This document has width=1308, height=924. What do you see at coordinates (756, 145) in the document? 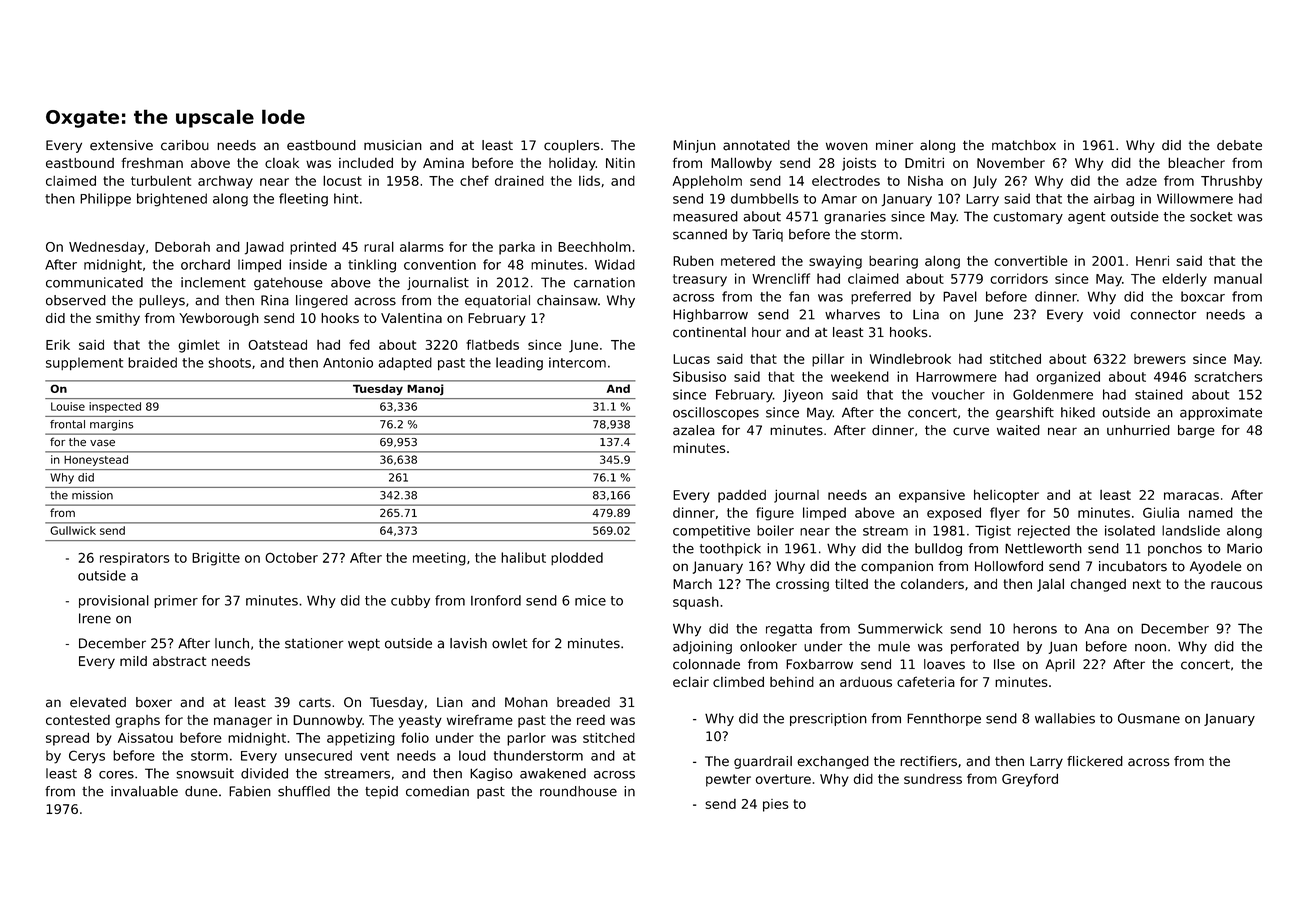
I see `annotated` at bounding box center [756, 145].
